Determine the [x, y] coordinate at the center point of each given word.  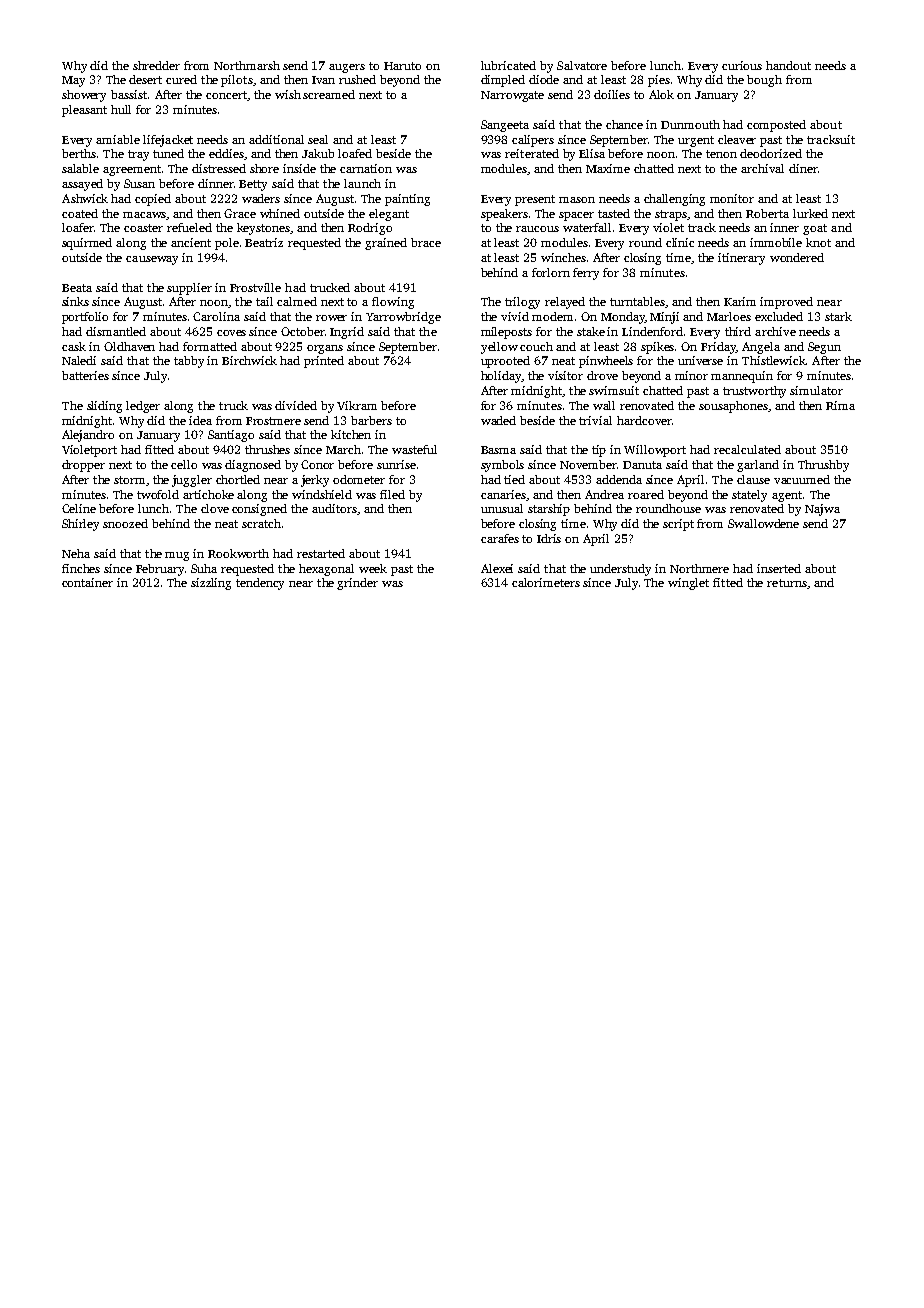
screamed [329, 94]
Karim [740, 301]
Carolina [216, 316]
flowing [393, 303]
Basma [498, 450]
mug [177, 556]
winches [563, 257]
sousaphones [733, 407]
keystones [263, 229]
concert [226, 95]
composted [776, 126]
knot [818, 242]
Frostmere [273, 421]
